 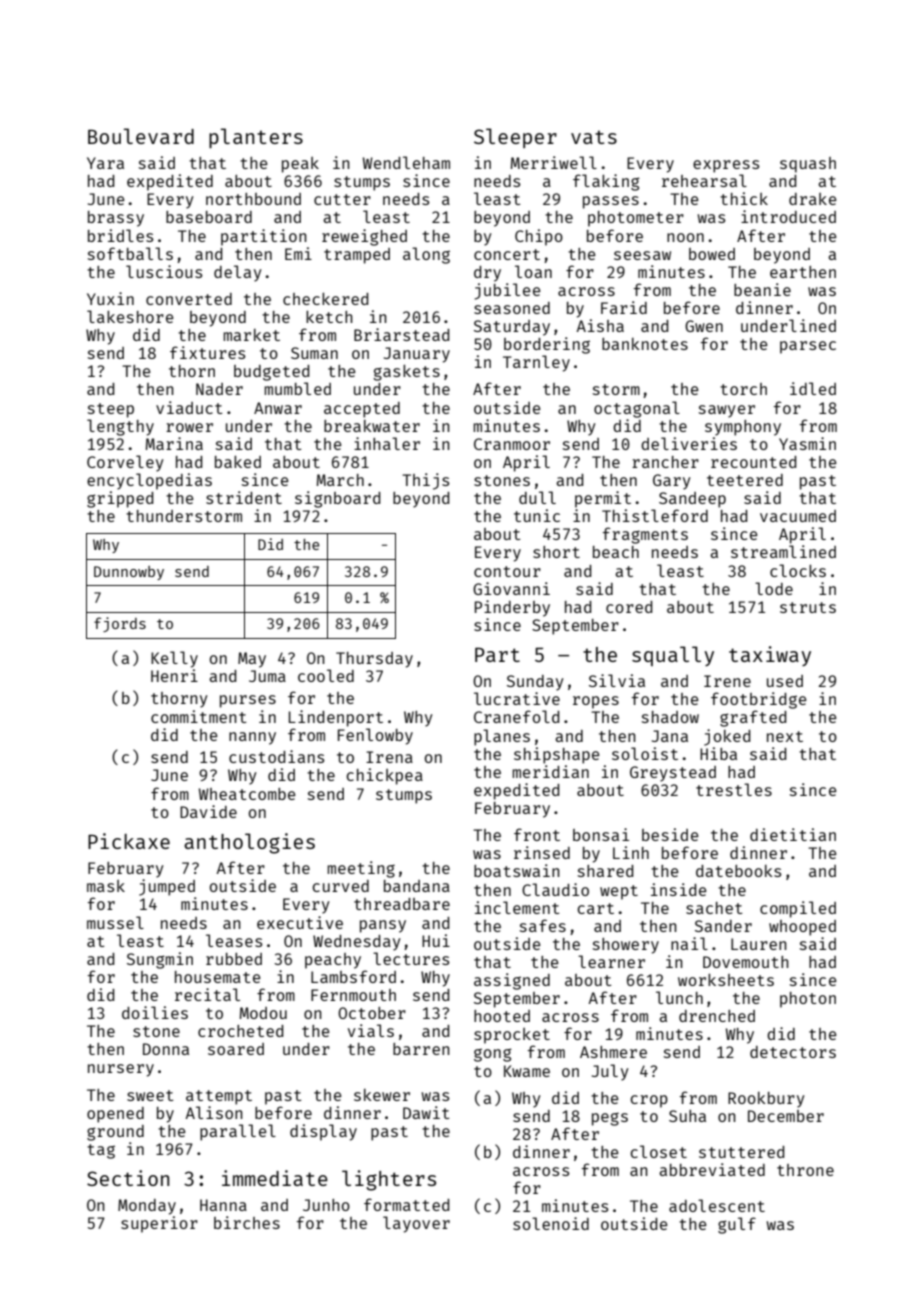 What do you see at coordinates (159, 1224) in the screenshot?
I see `superior` at bounding box center [159, 1224].
